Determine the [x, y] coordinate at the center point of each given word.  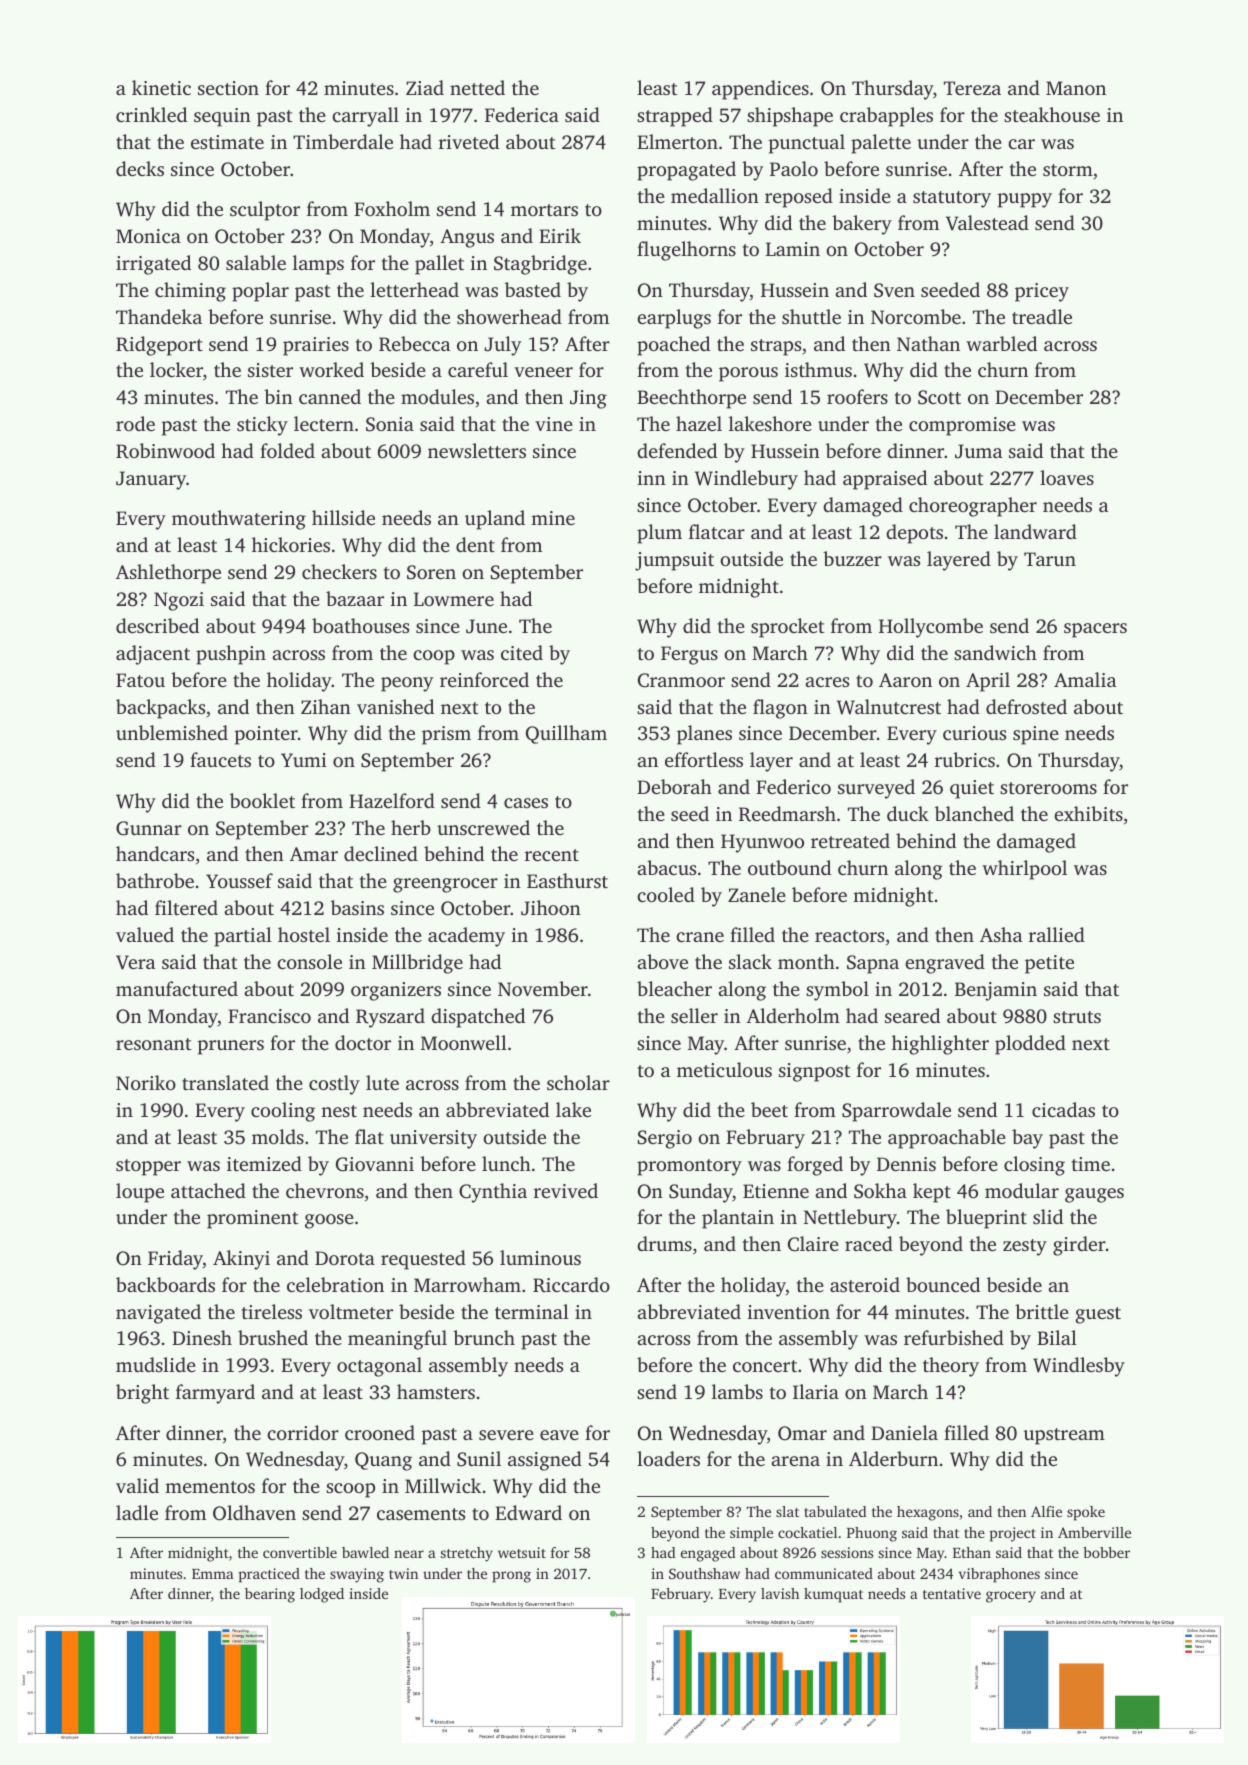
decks [140, 168]
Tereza [972, 88]
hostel [304, 934]
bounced [943, 1284]
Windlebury [746, 480]
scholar [578, 1082]
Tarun [1050, 559]
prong [511, 1577]
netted [477, 87]
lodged [322, 1595]
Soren [431, 572]
